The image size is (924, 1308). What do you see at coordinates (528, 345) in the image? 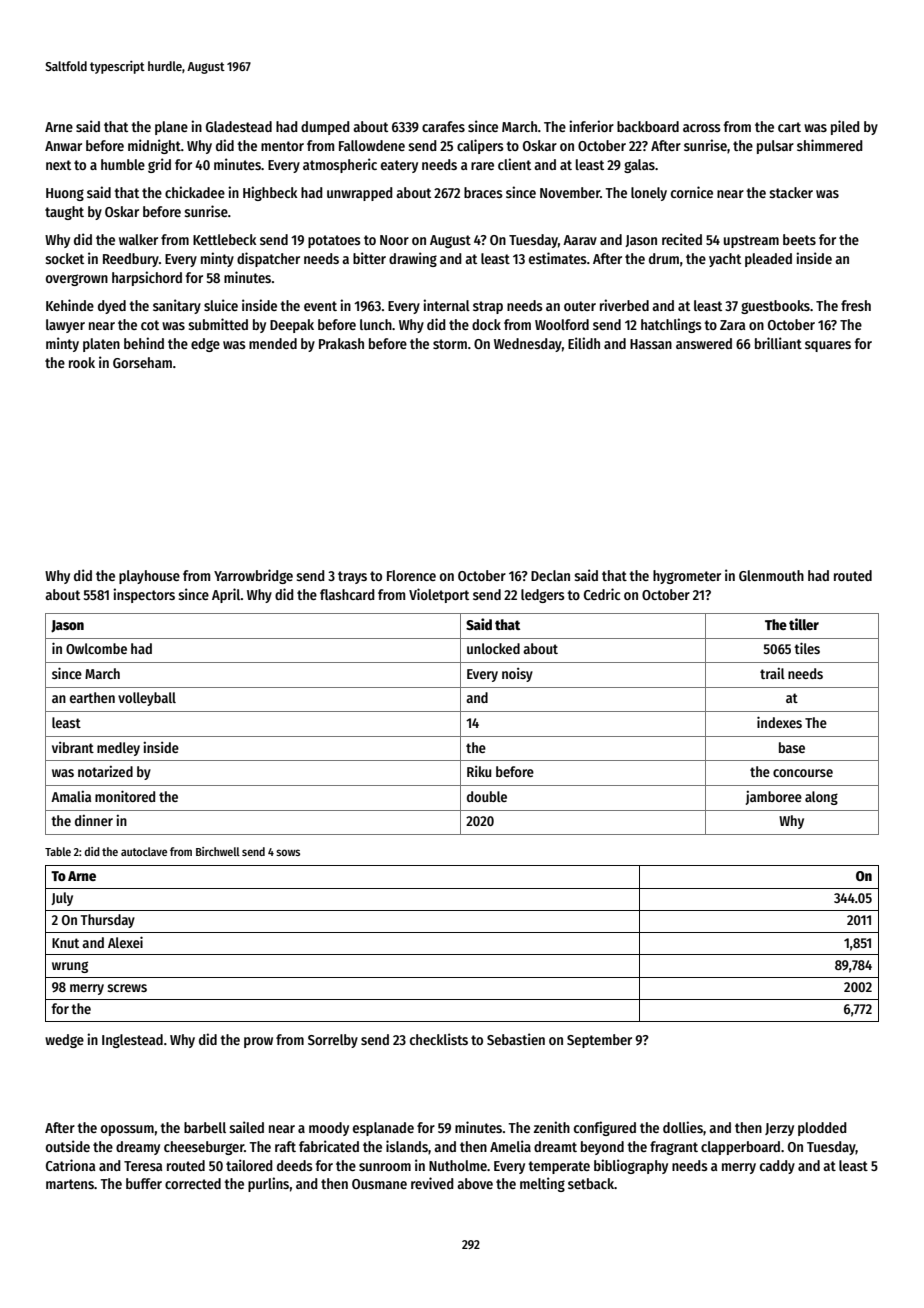
I see `Wednesday` at bounding box center [528, 345].
